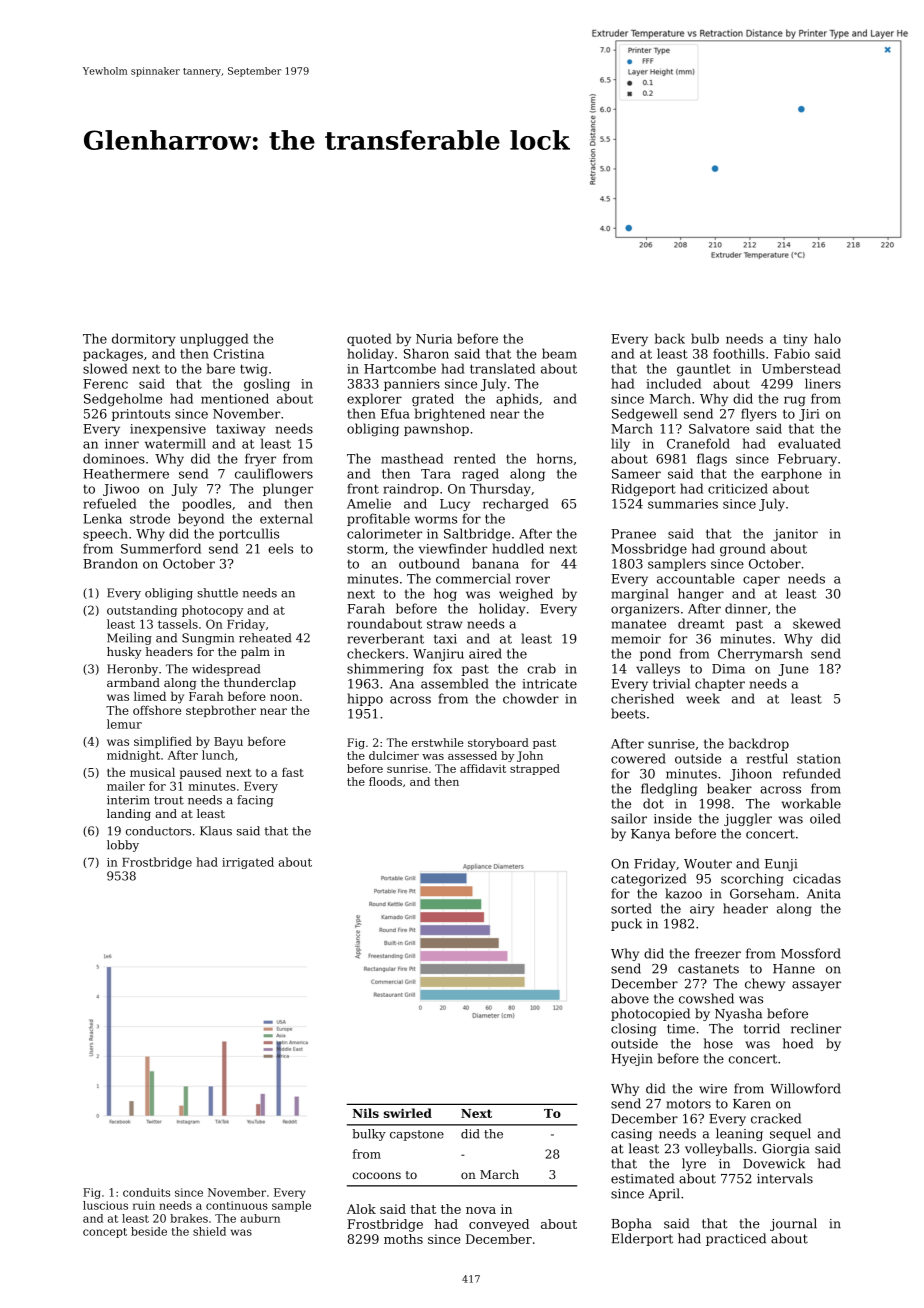  What do you see at coordinates (736, 1239) in the screenshot?
I see `practiced` at bounding box center [736, 1239].
